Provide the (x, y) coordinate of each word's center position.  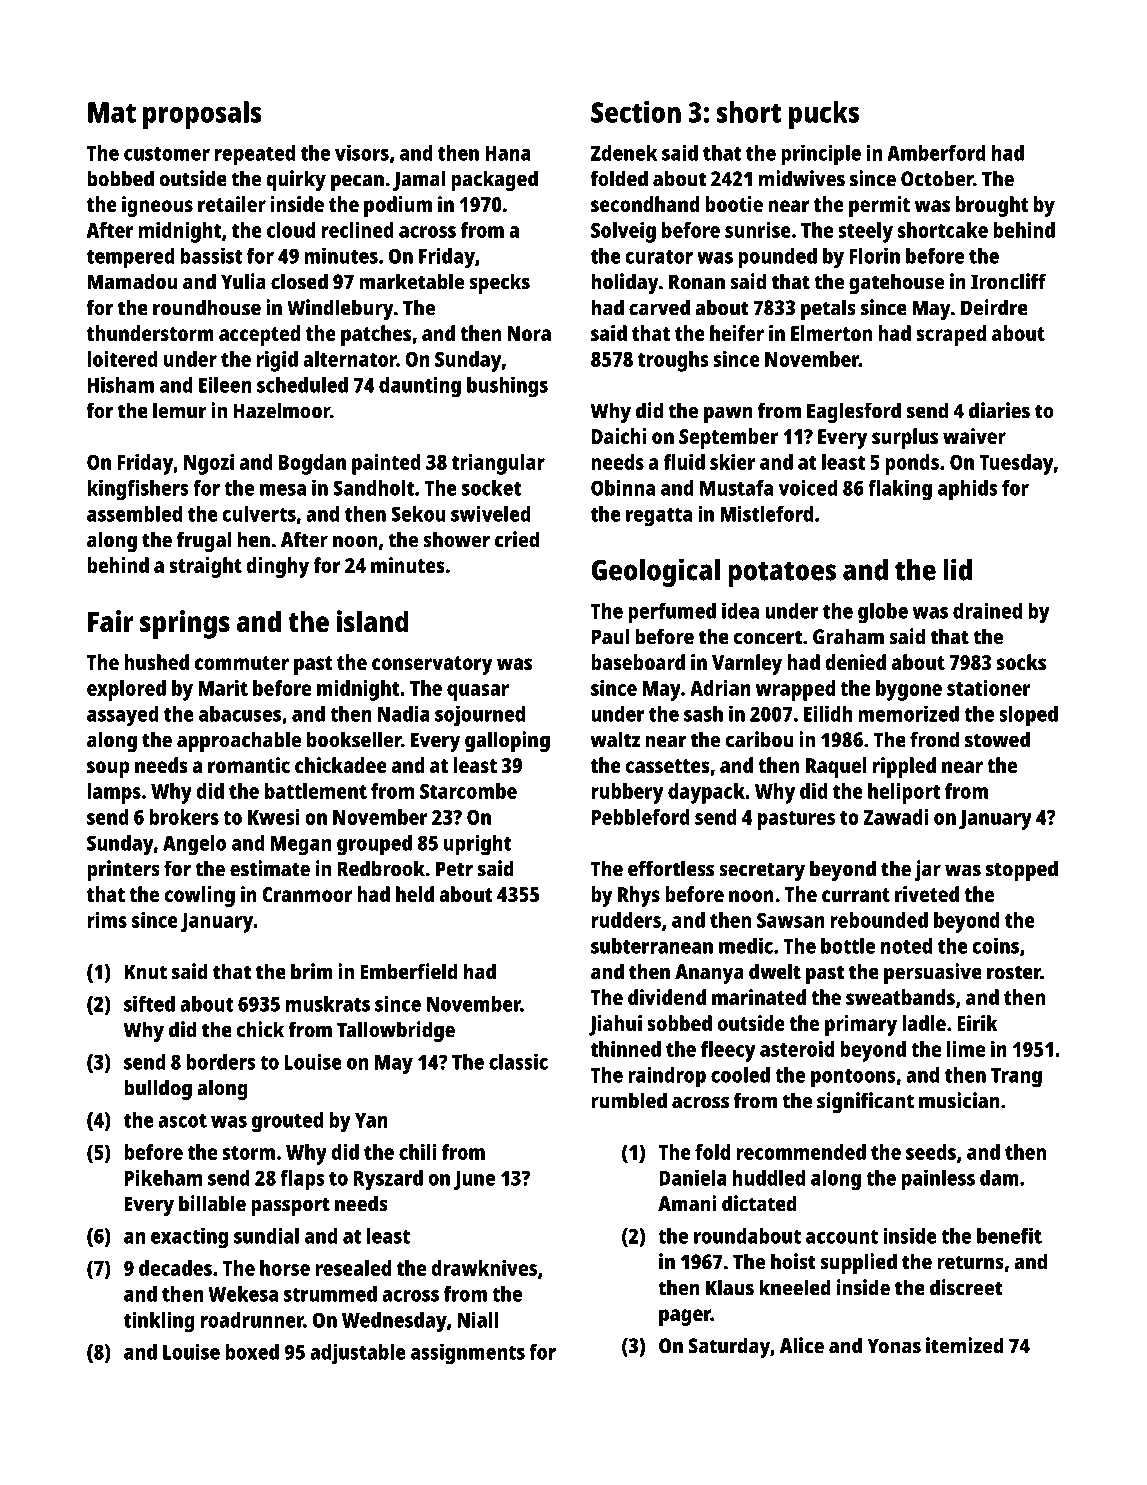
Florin (874, 256)
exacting (189, 1238)
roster (1014, 972)
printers (123, 870)
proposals (202, 115)
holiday (625, 283)
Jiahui (615, 1025)
